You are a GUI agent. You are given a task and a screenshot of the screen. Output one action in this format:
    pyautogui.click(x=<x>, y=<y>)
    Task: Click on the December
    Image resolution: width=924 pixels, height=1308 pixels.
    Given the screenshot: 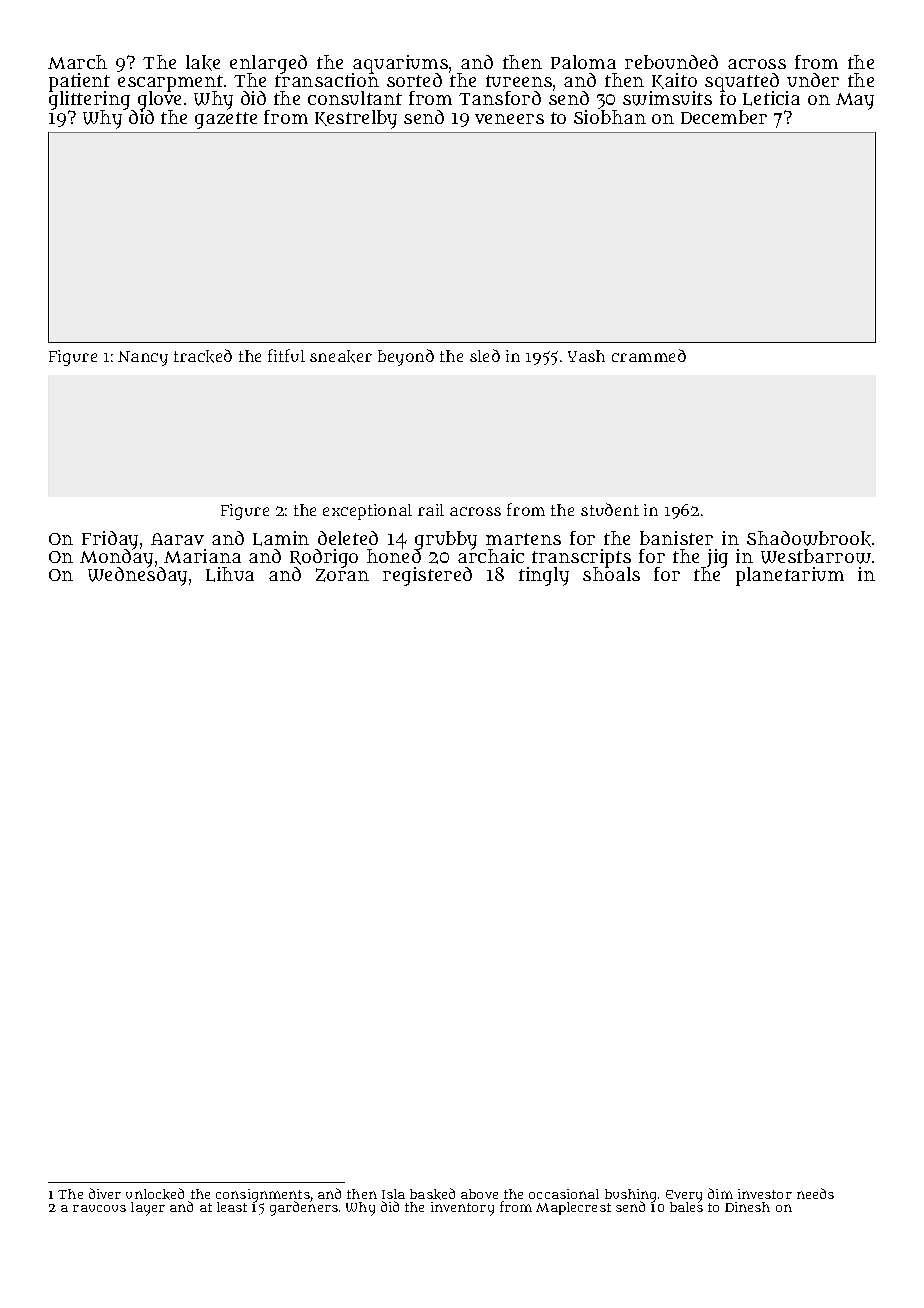 What is the action you would take?
    pyautogui.click(x=724, y=117)
